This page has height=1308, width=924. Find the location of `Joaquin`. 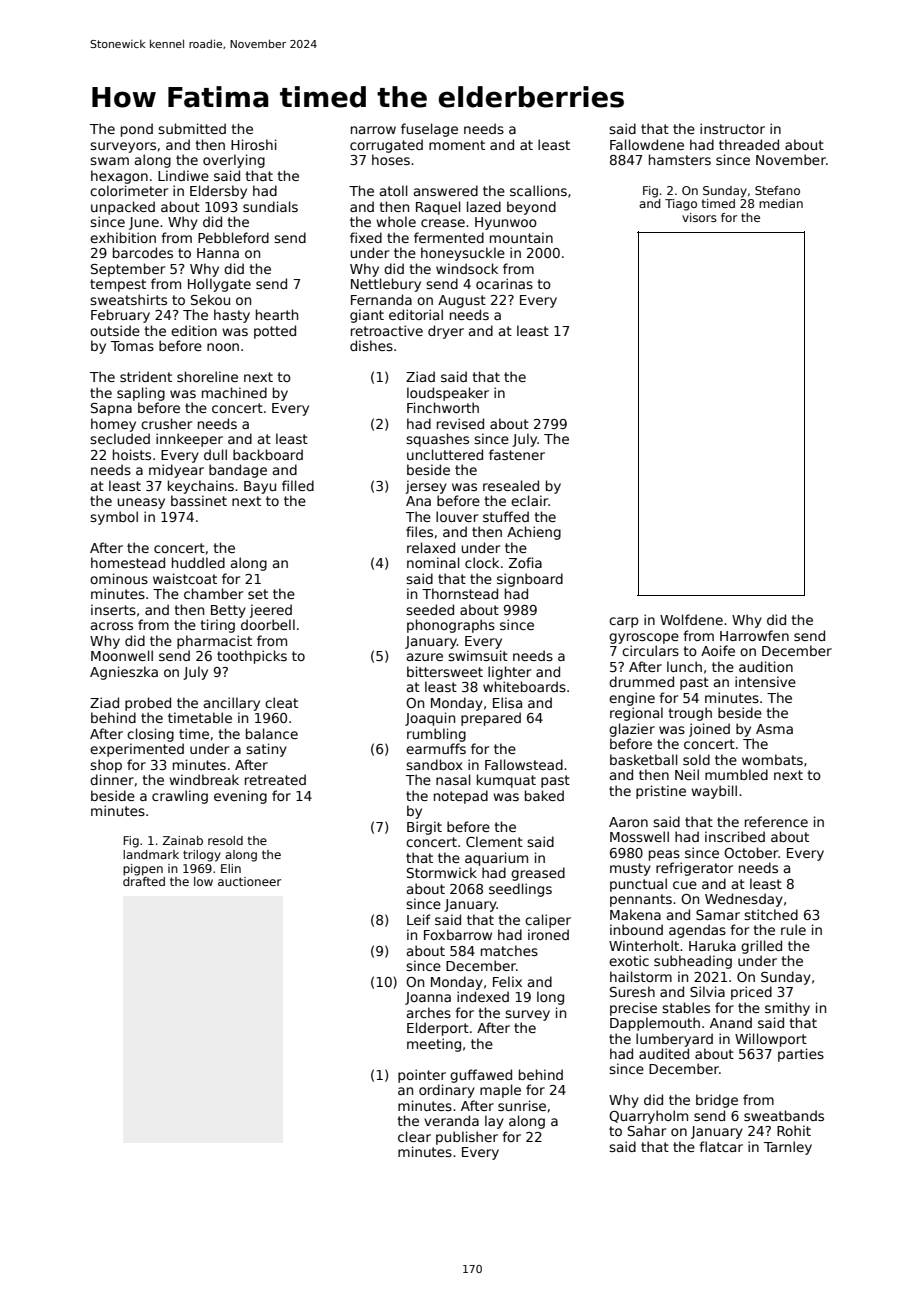

Joaquin is located at coordinates (430, 719).
